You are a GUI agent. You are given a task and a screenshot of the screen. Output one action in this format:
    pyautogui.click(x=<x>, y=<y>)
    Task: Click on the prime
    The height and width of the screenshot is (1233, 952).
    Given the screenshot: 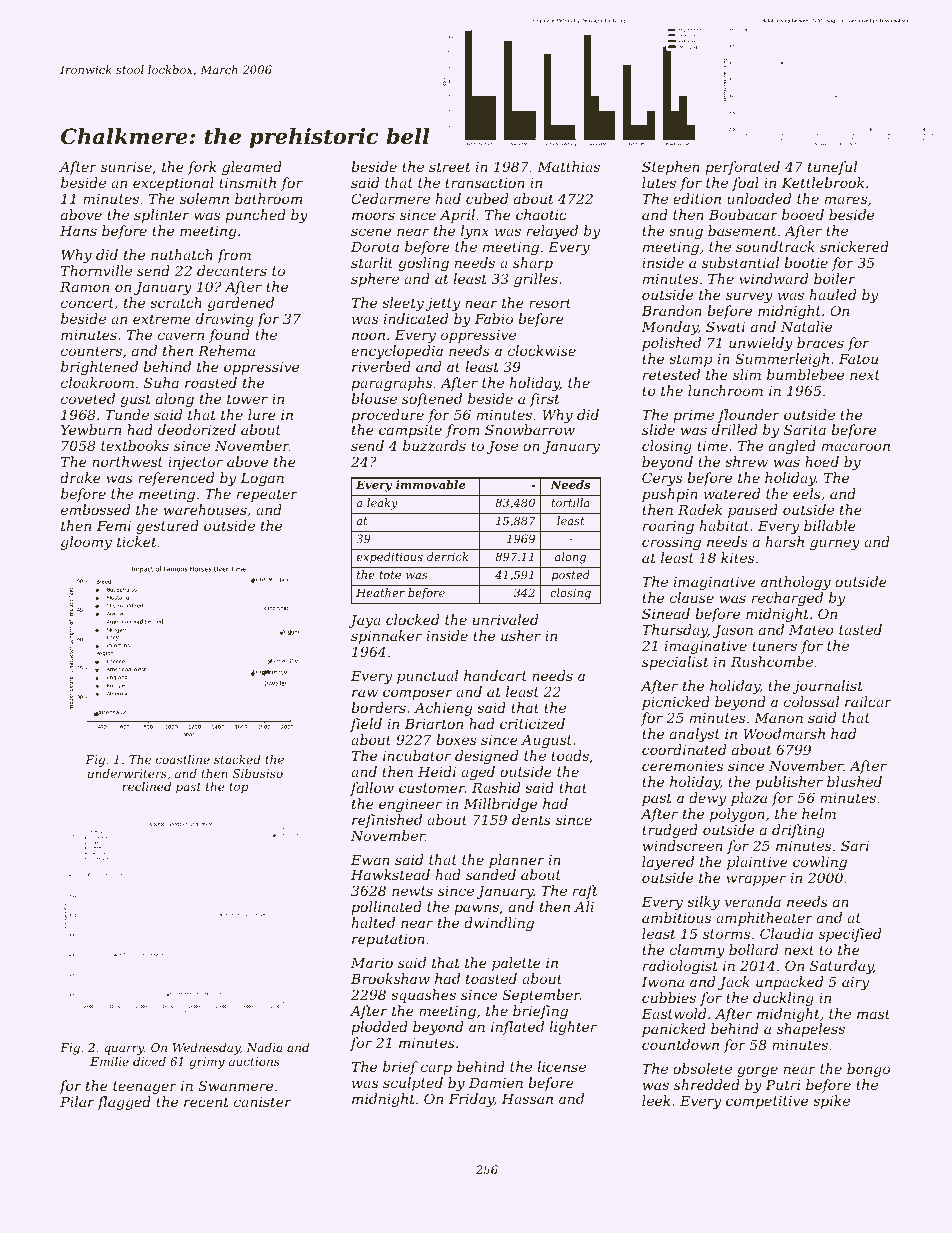 What is the action you would take?
    pyautogui.click(x=693, y=416)
